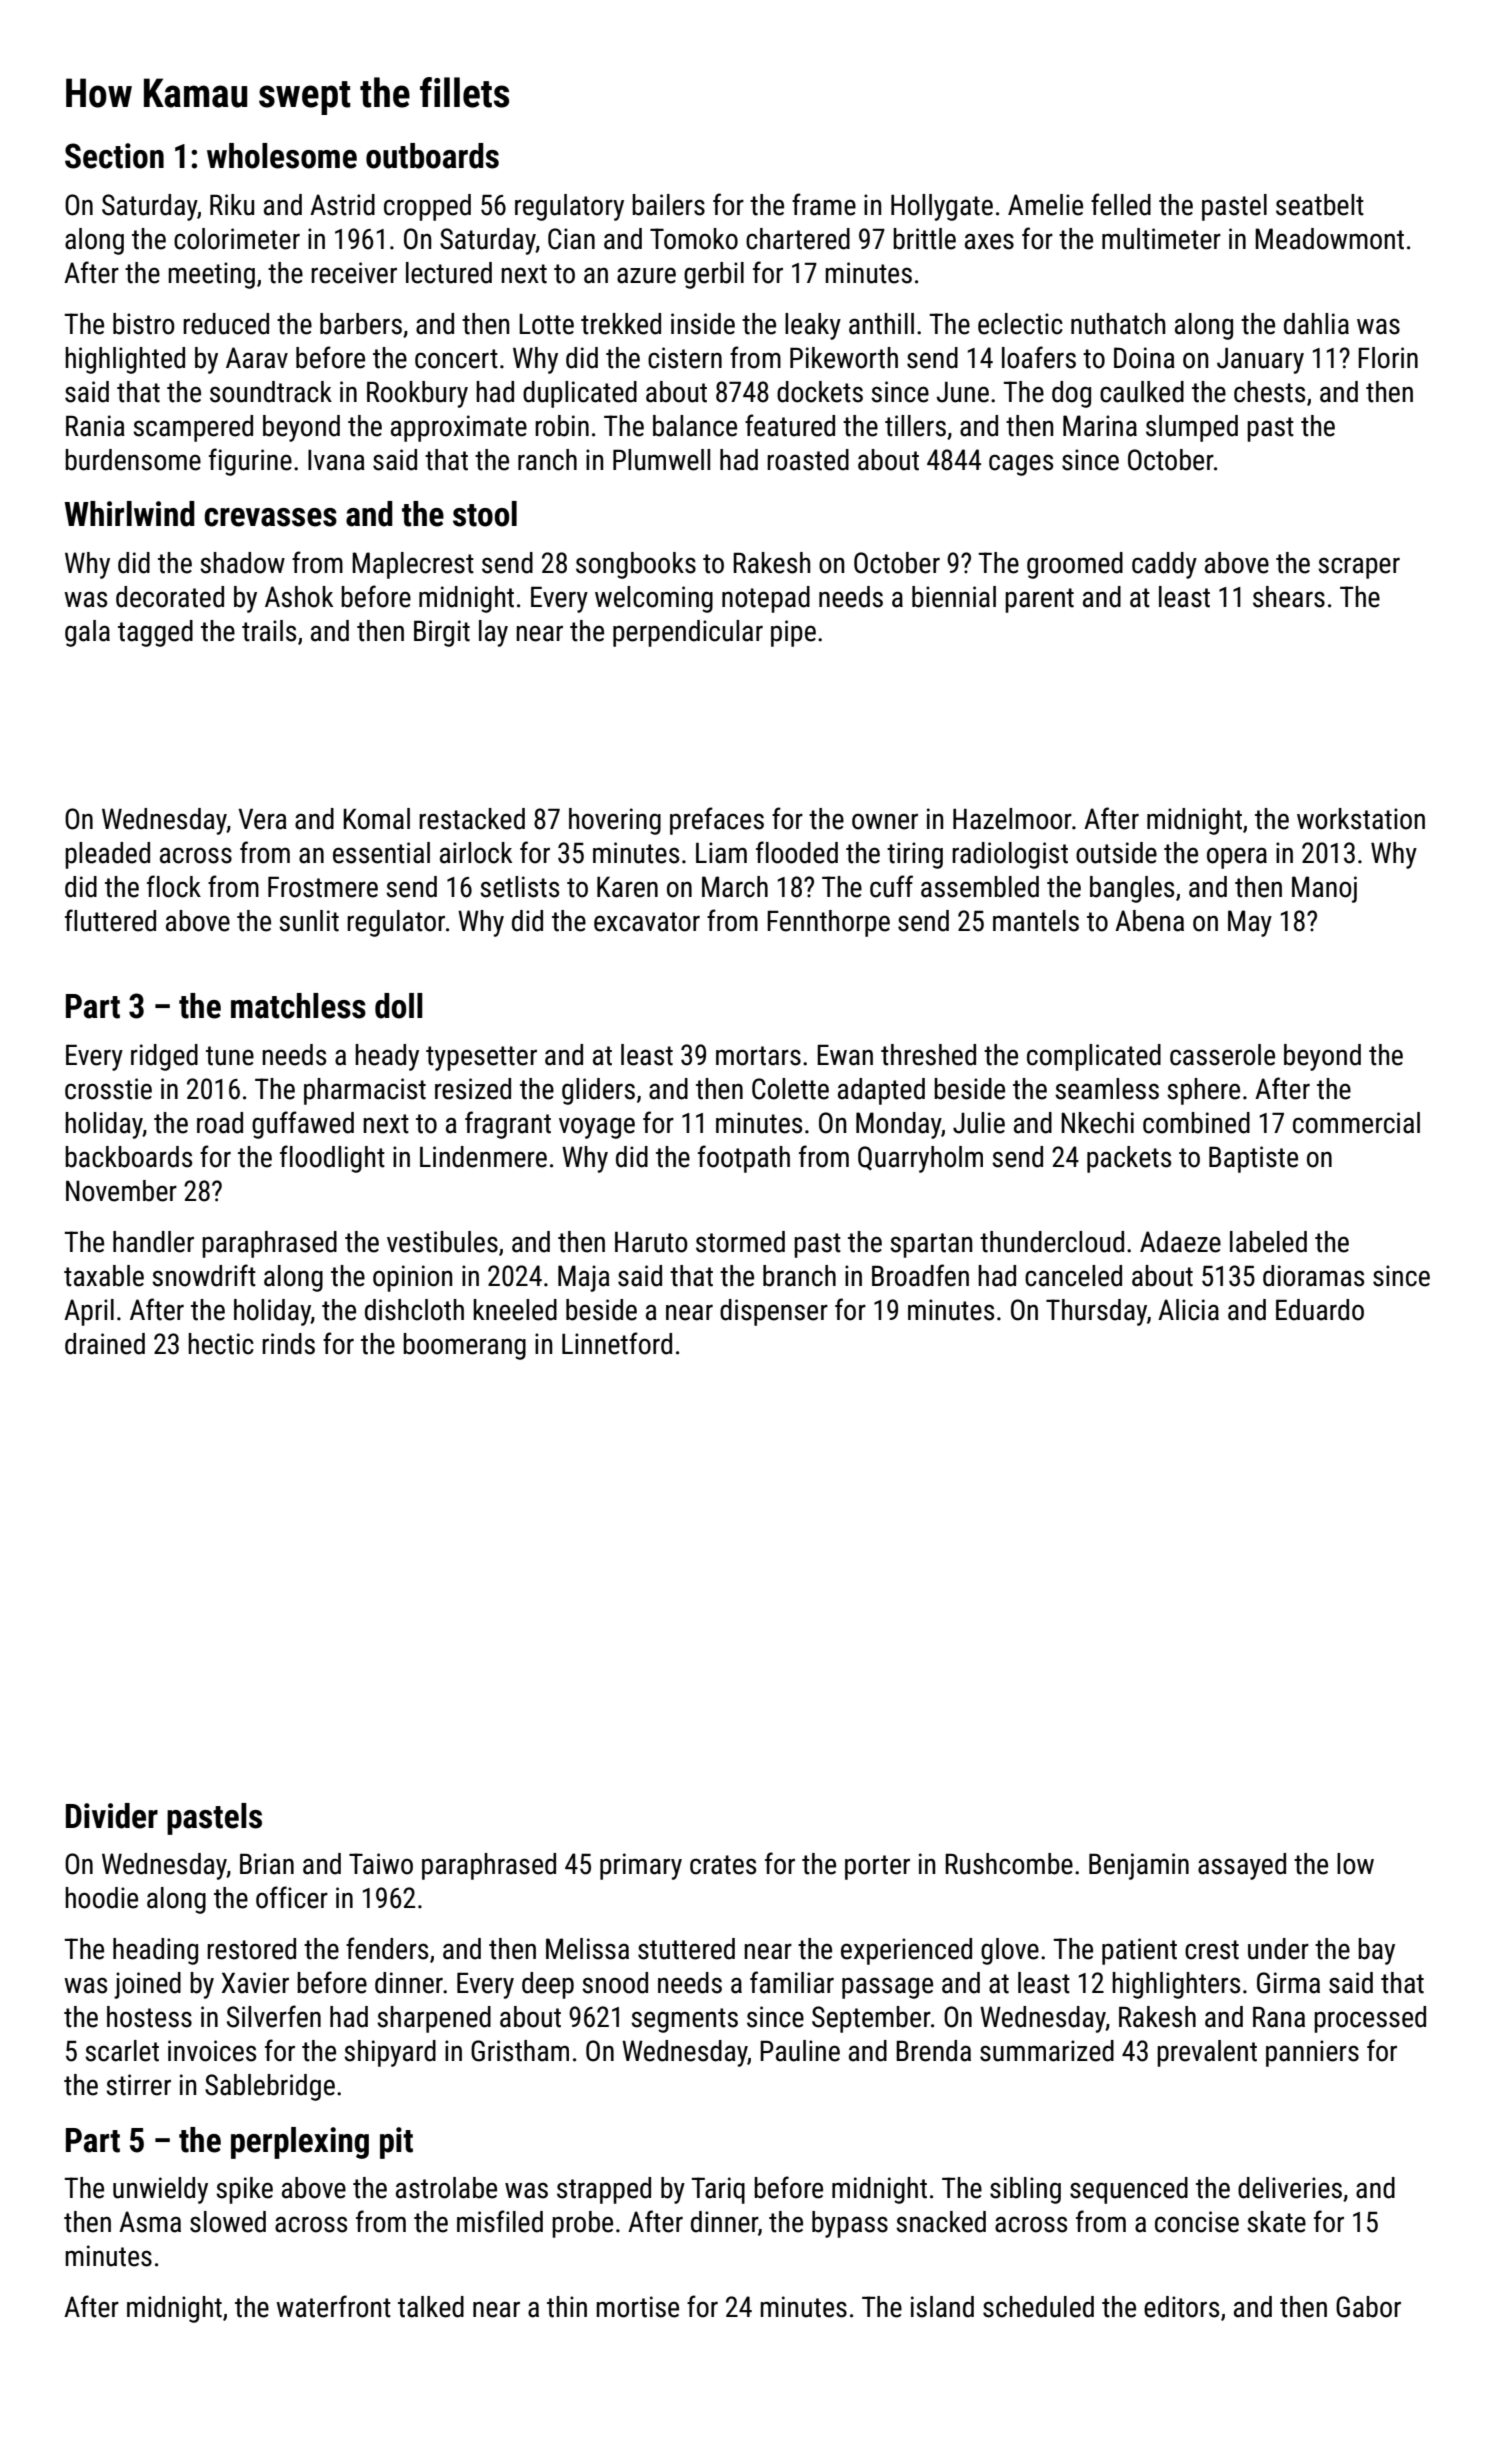  I want to click on scampered, so click(193, 428).
